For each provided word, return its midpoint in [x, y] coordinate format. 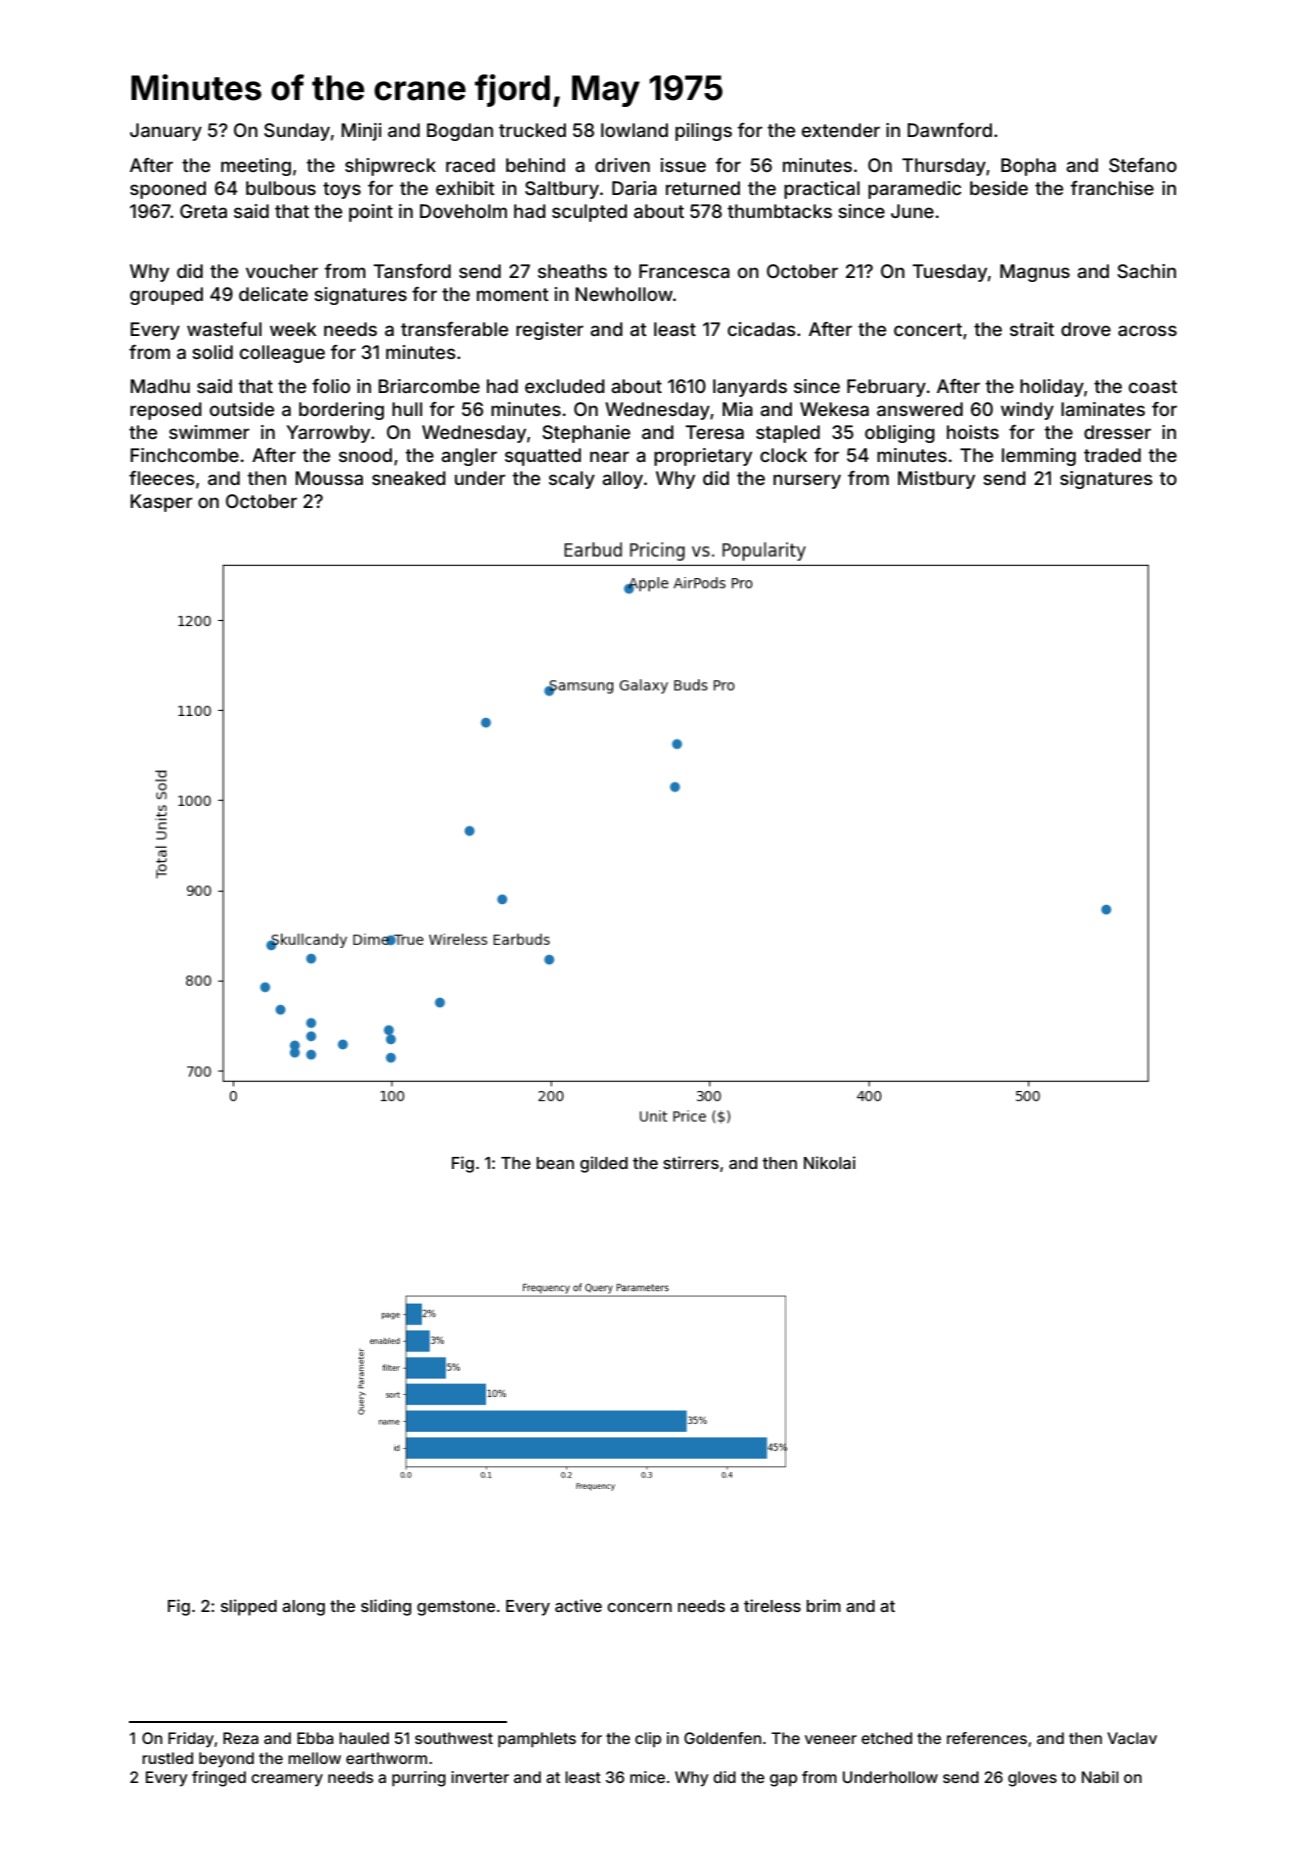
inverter [480, 1777]
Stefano [1143, 165]
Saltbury [562, 190]
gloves [1032, 1779]
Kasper [161, 503]
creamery [287, 1780]
